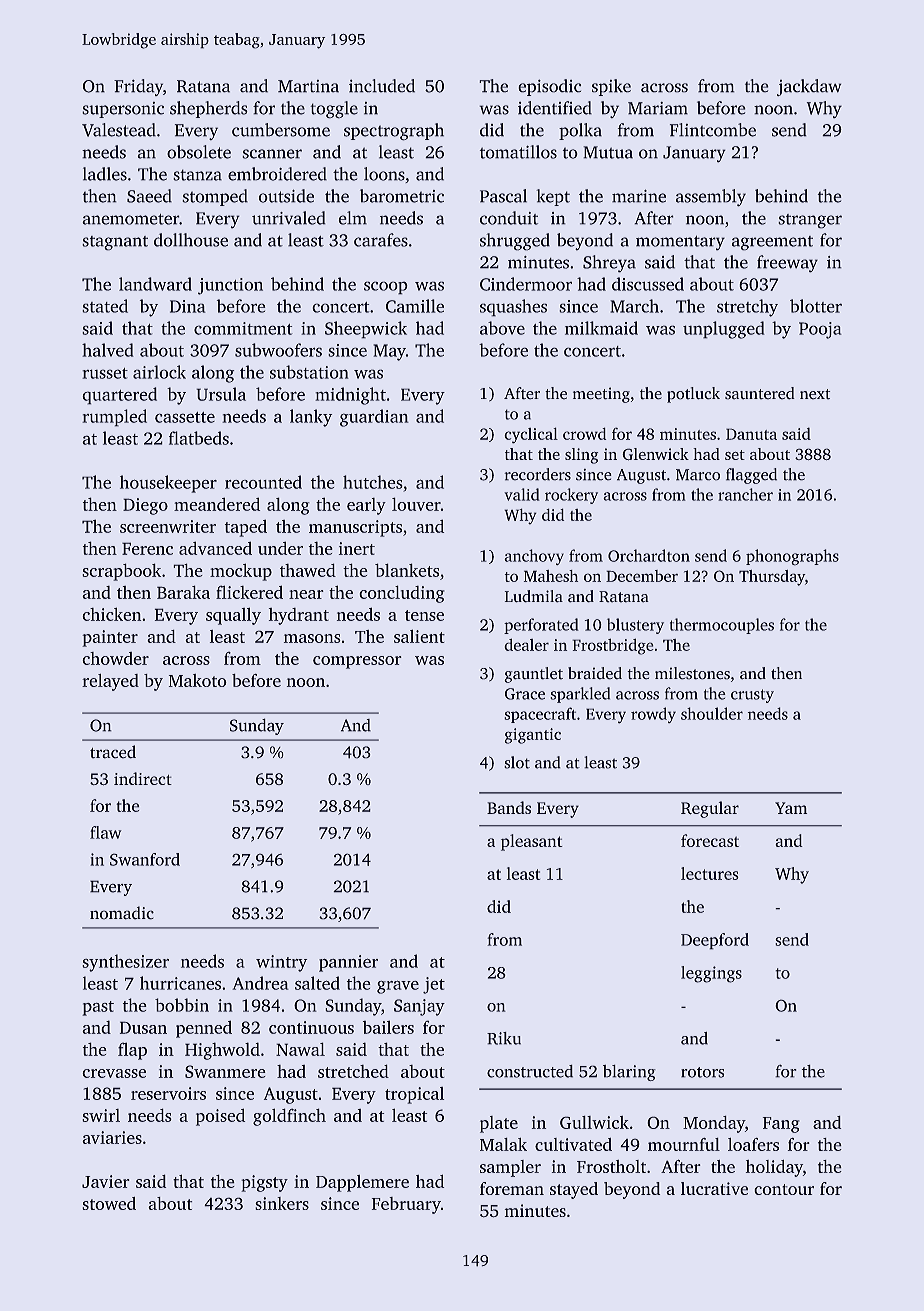 This document has height=1311, width=924. I want to click on Swanford, so click(145, 859).
